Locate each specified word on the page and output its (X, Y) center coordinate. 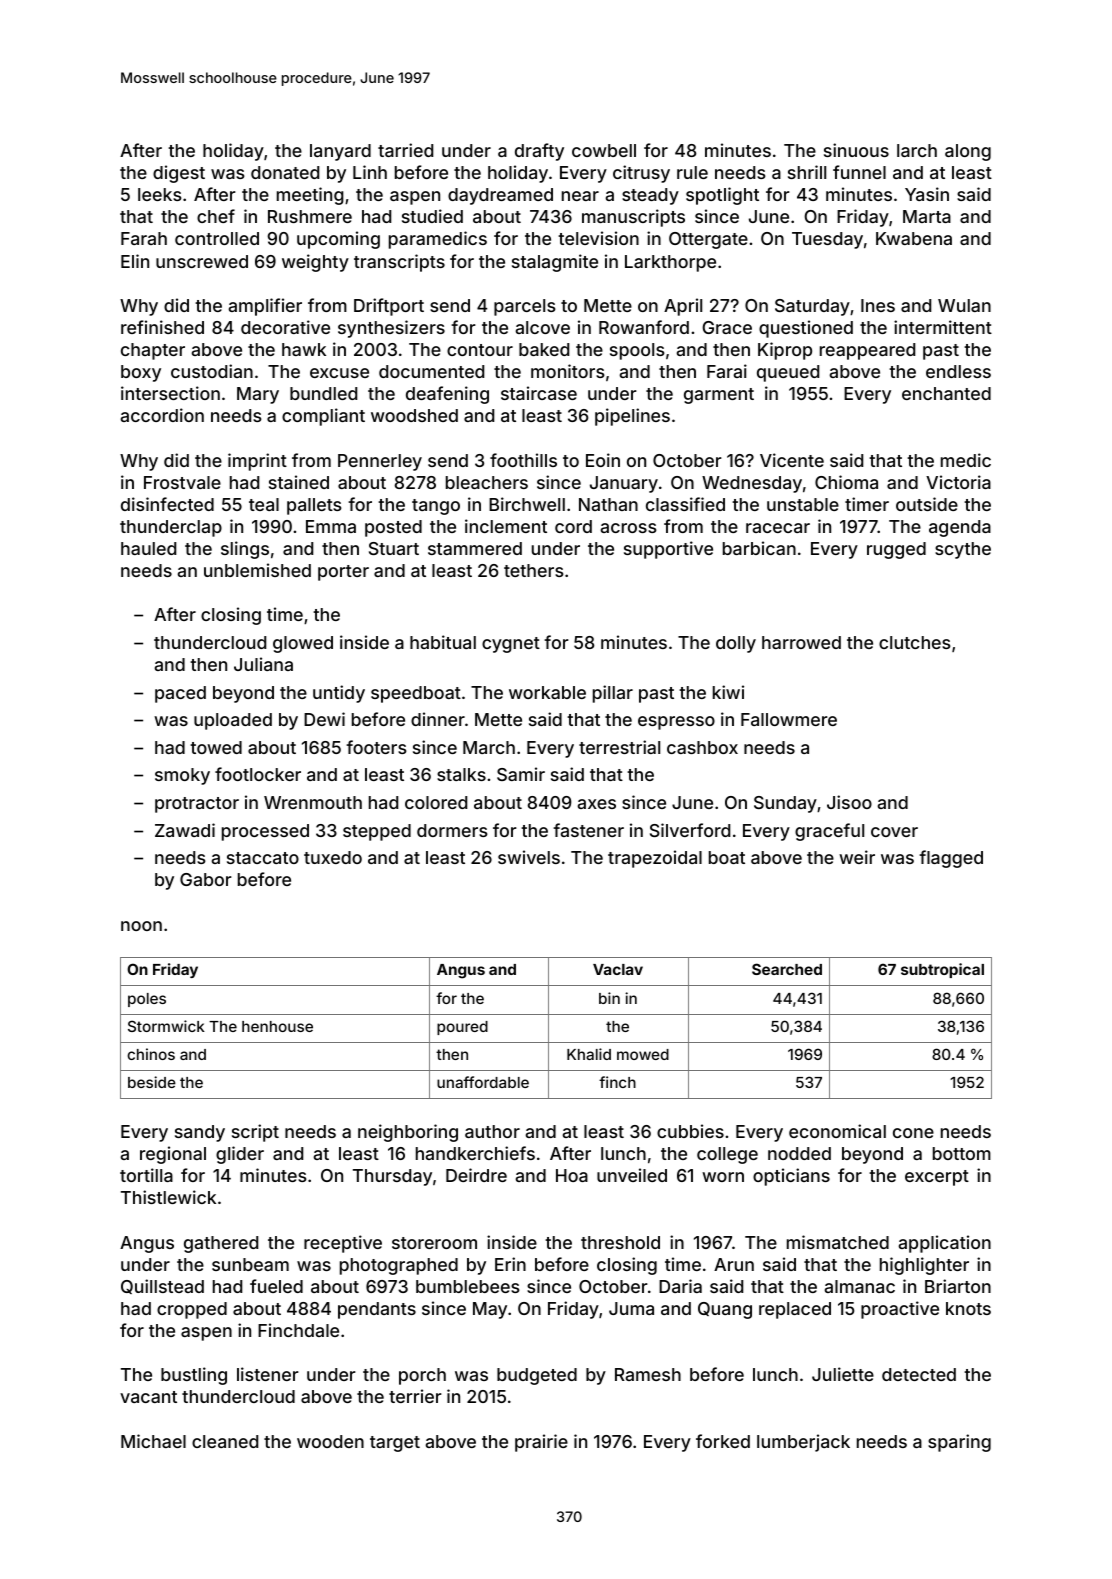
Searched (787, 969)
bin (609, 998)
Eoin (603, 460)
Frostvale (182, 482)
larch (917, 150)
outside (927, 504)
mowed (643, 1054)
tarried (405, 150)
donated (285, 172)
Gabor (206, 879)
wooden (330, 1441)
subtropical (942, 970)
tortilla (146, 1175)
